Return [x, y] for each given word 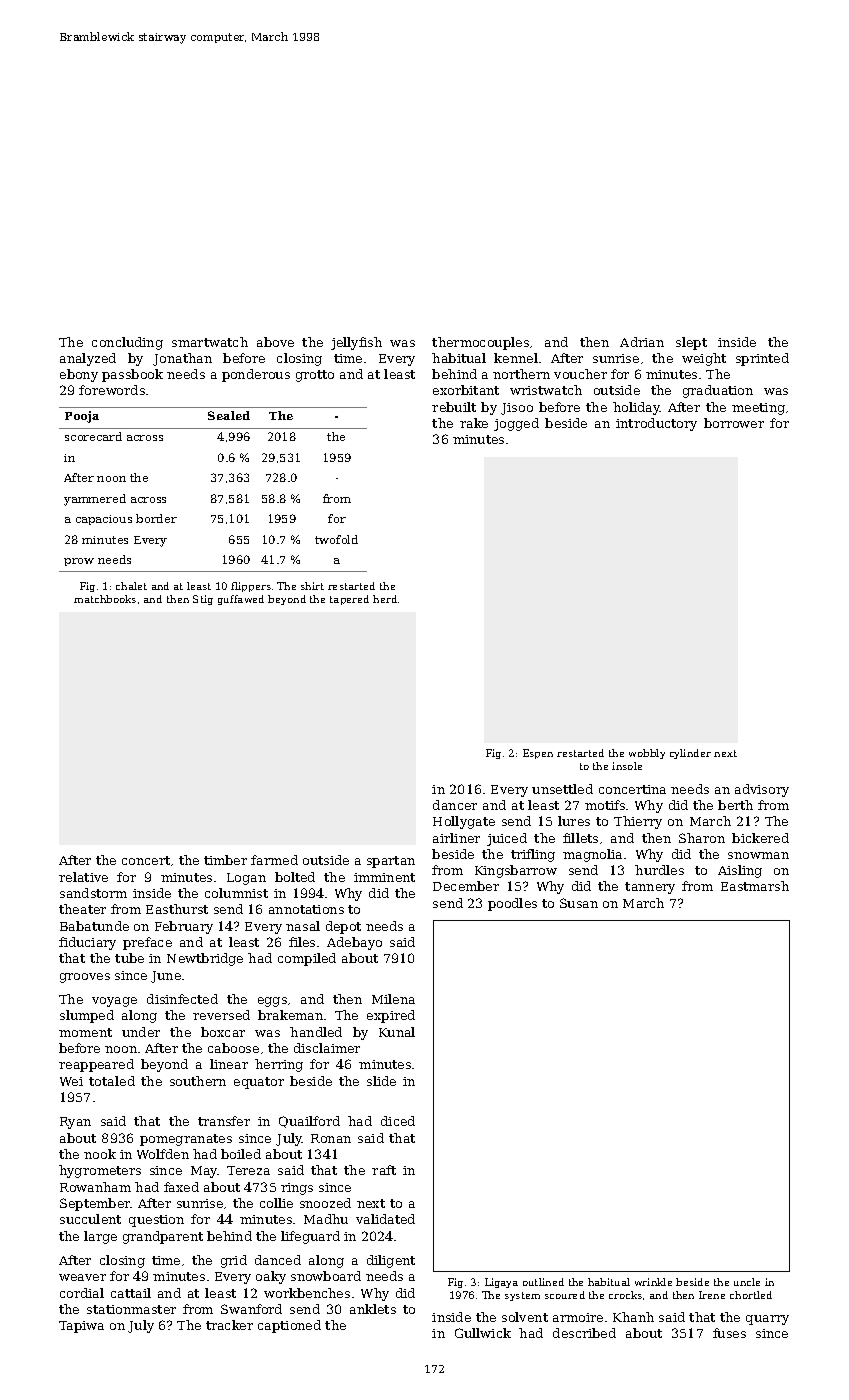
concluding [127, 343]
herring [279, 1065]
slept [691, 343]
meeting [758, 409]
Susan [579, 903]
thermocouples [480, 343]
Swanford [251, 1309]
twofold [336, 539]
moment [85, 1032]
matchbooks [105, 599]
